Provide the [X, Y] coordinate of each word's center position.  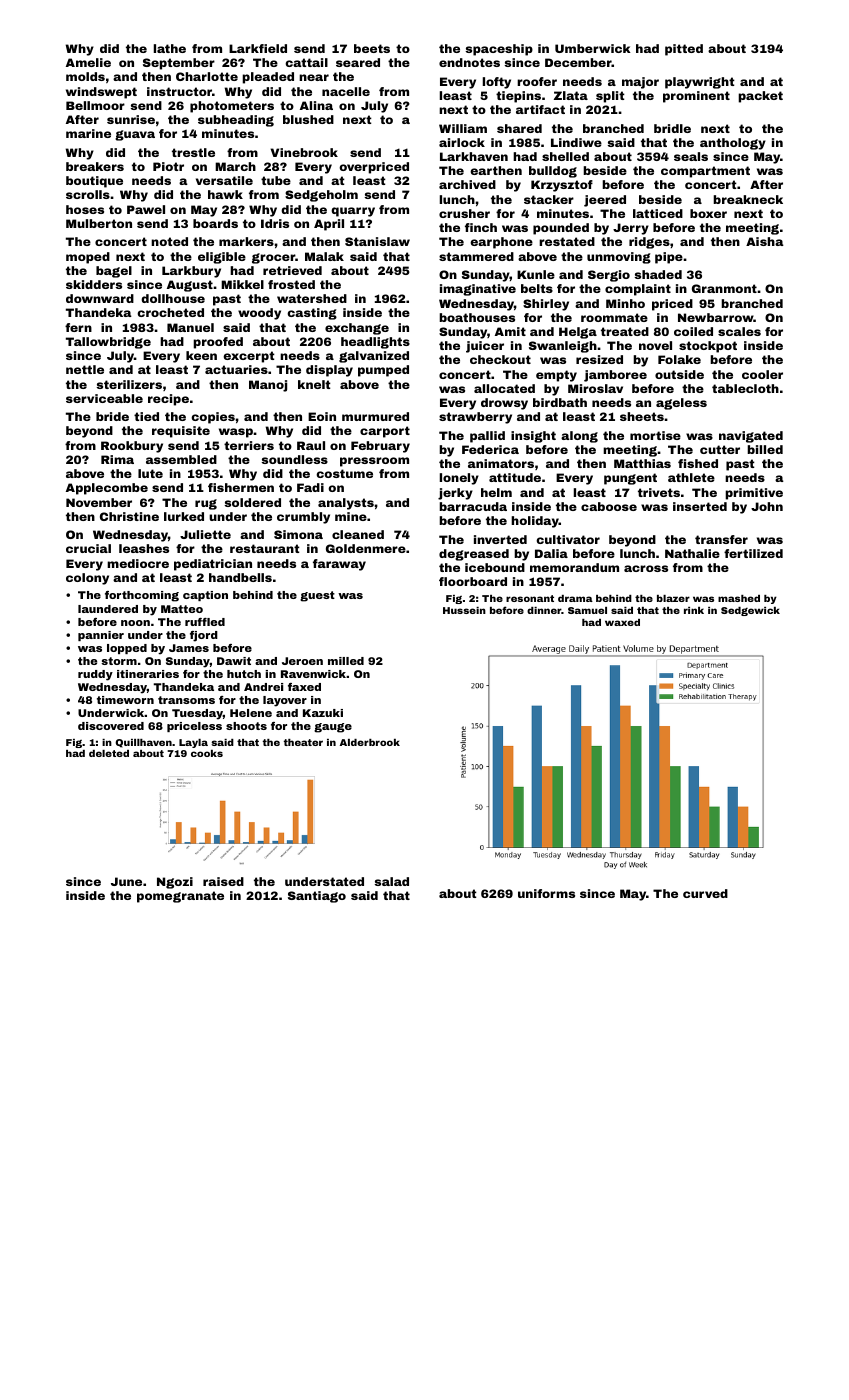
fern [78, 327]
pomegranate [180, 897]
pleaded [268, 78]
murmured [375, 416]
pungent [630, 479]
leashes [144, 548]
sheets [642, 416]
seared [358, 62]
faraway [339, 565]
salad [392, 881]
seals [691, 156]
